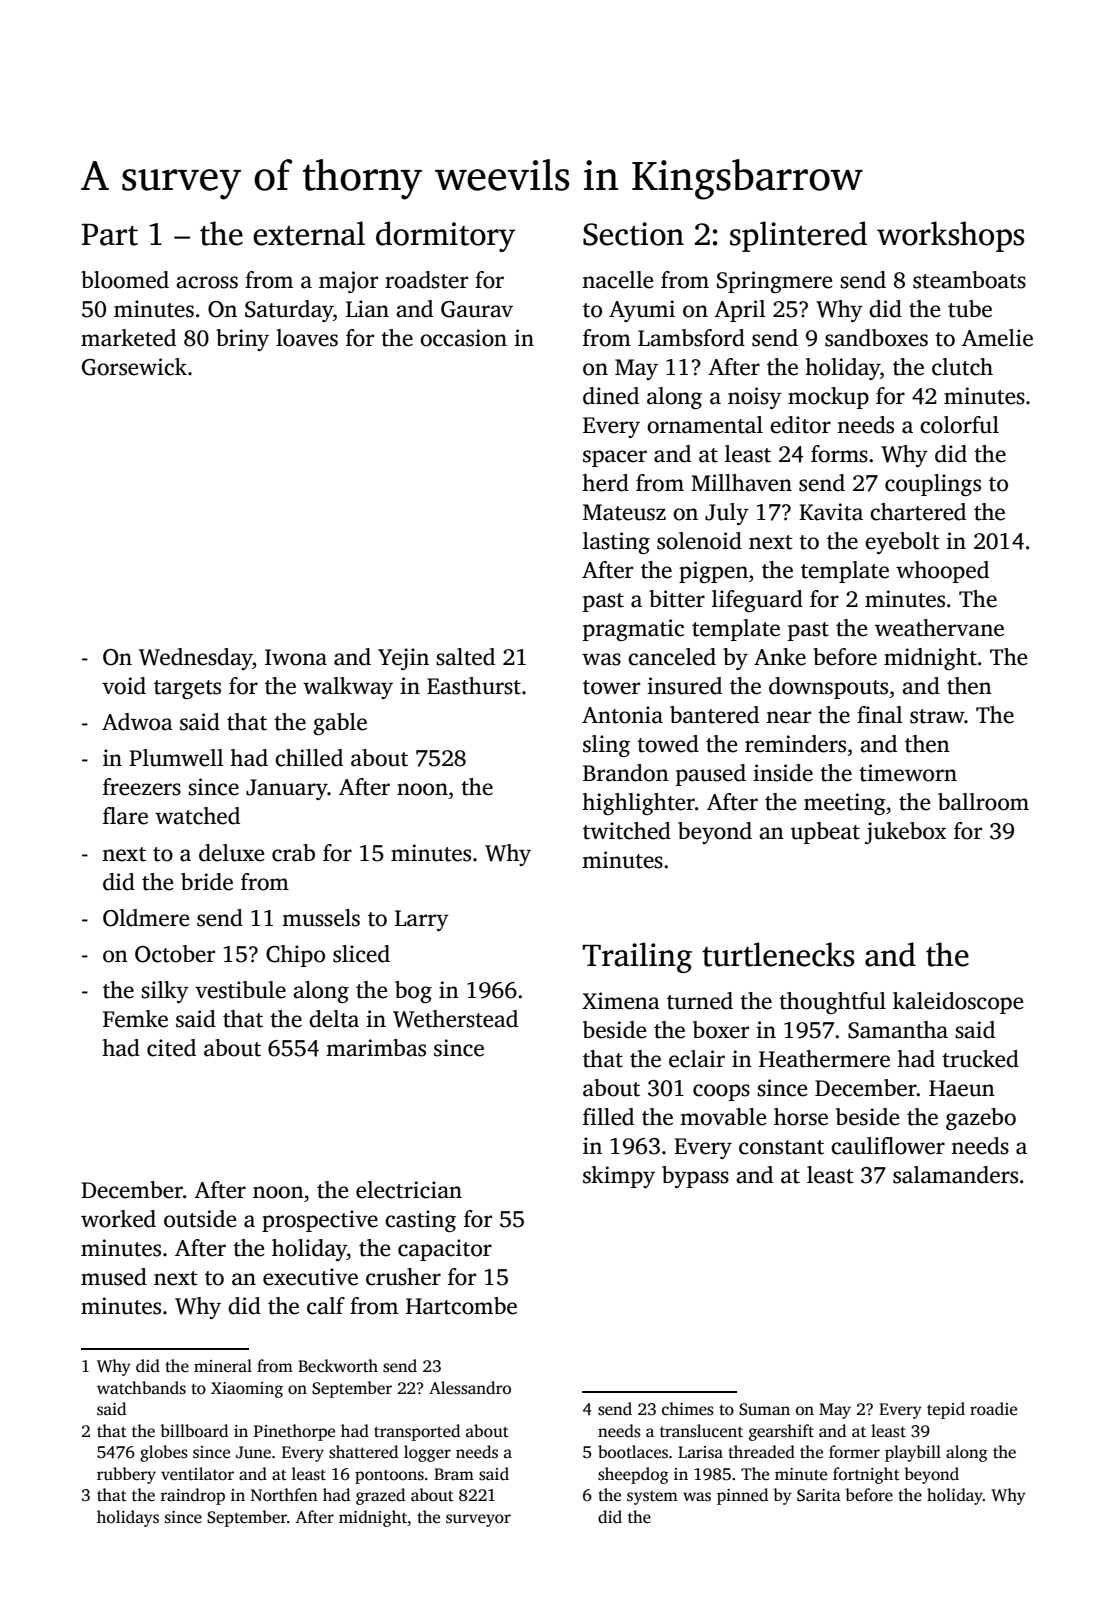 Image resolution: width=1118 pixels, height=1619 pixels. What do you see at coordinates (134, 367) in the screenshot?
I see `Gorsewick` at bounding box center [134, 367].
